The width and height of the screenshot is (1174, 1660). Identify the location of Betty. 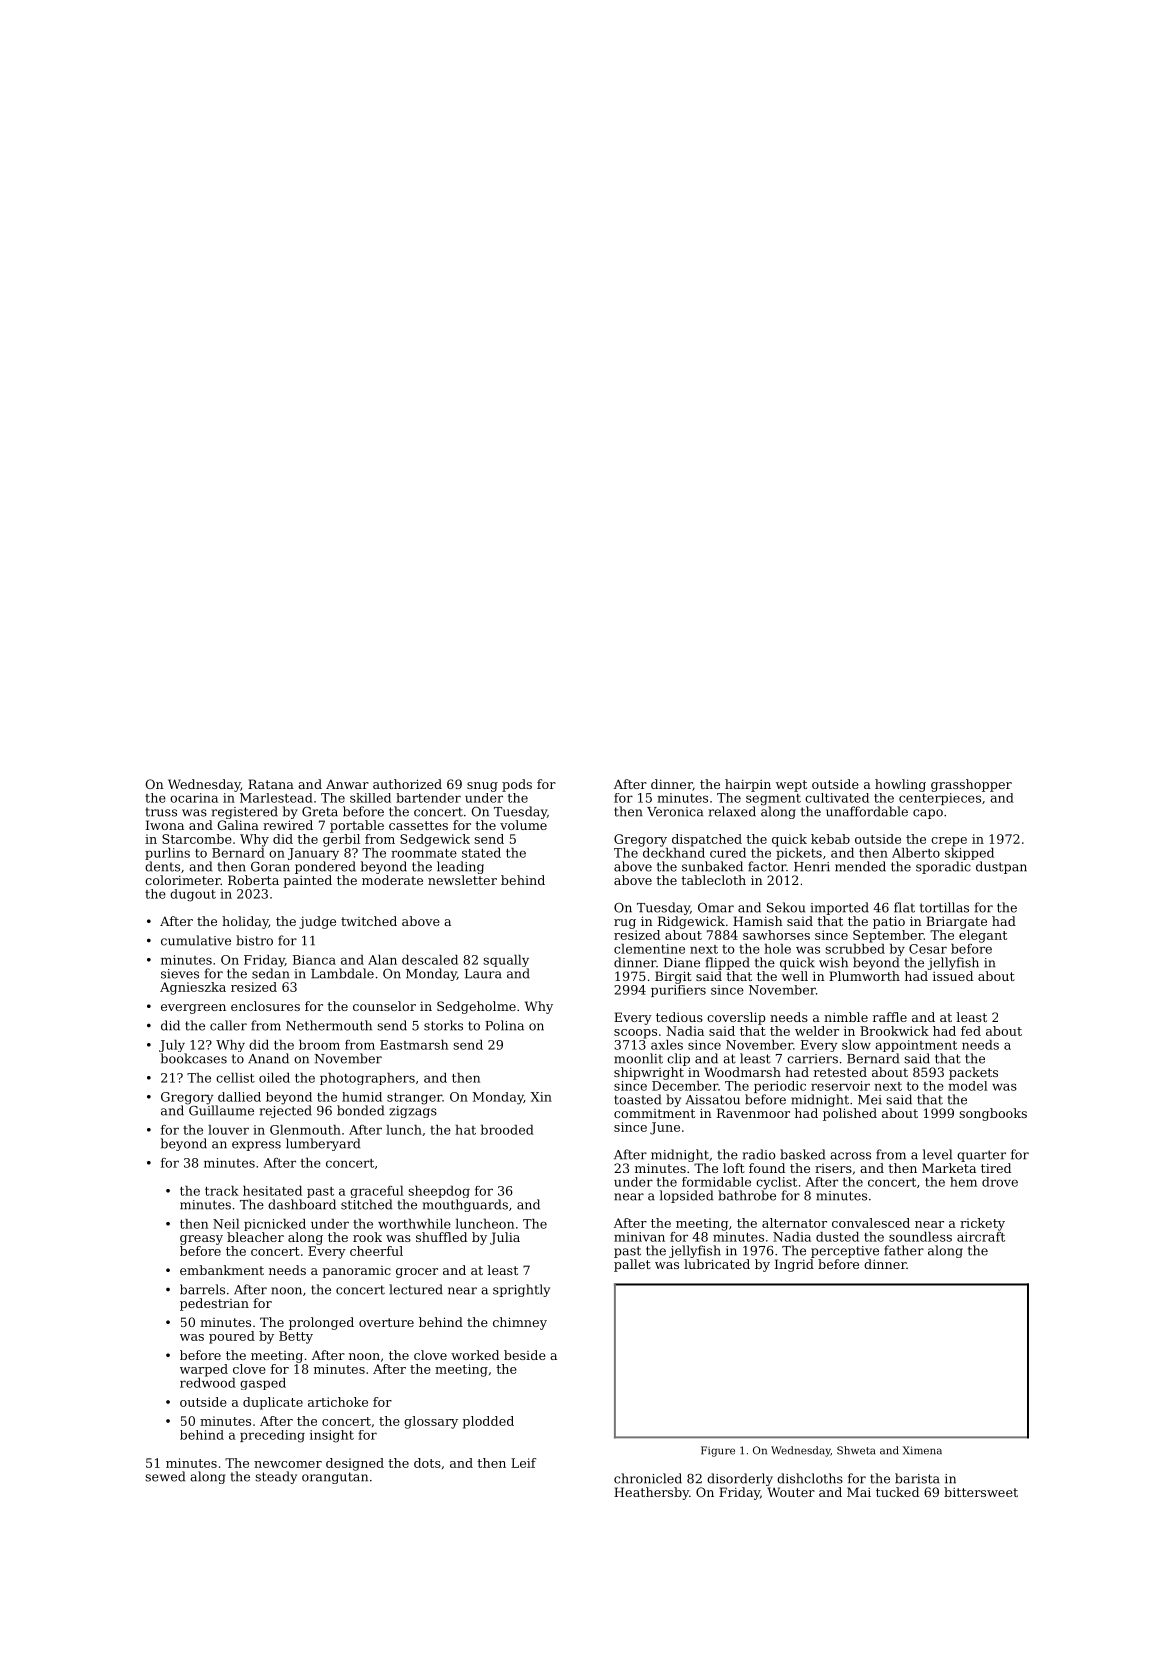
(296, 1337).
